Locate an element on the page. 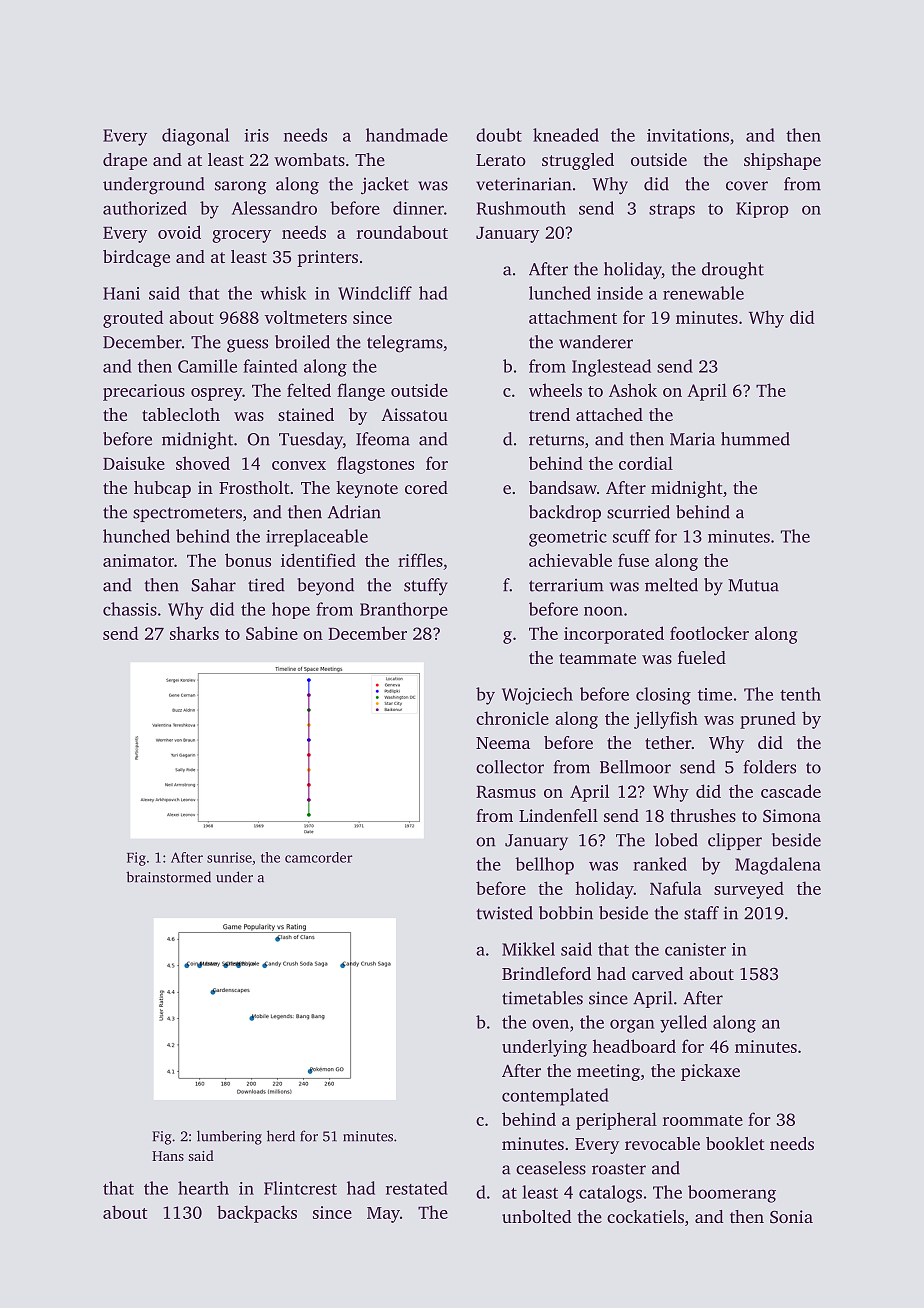 This document has width=924, height=1308. renewable is located at coordinates (703, 293).
